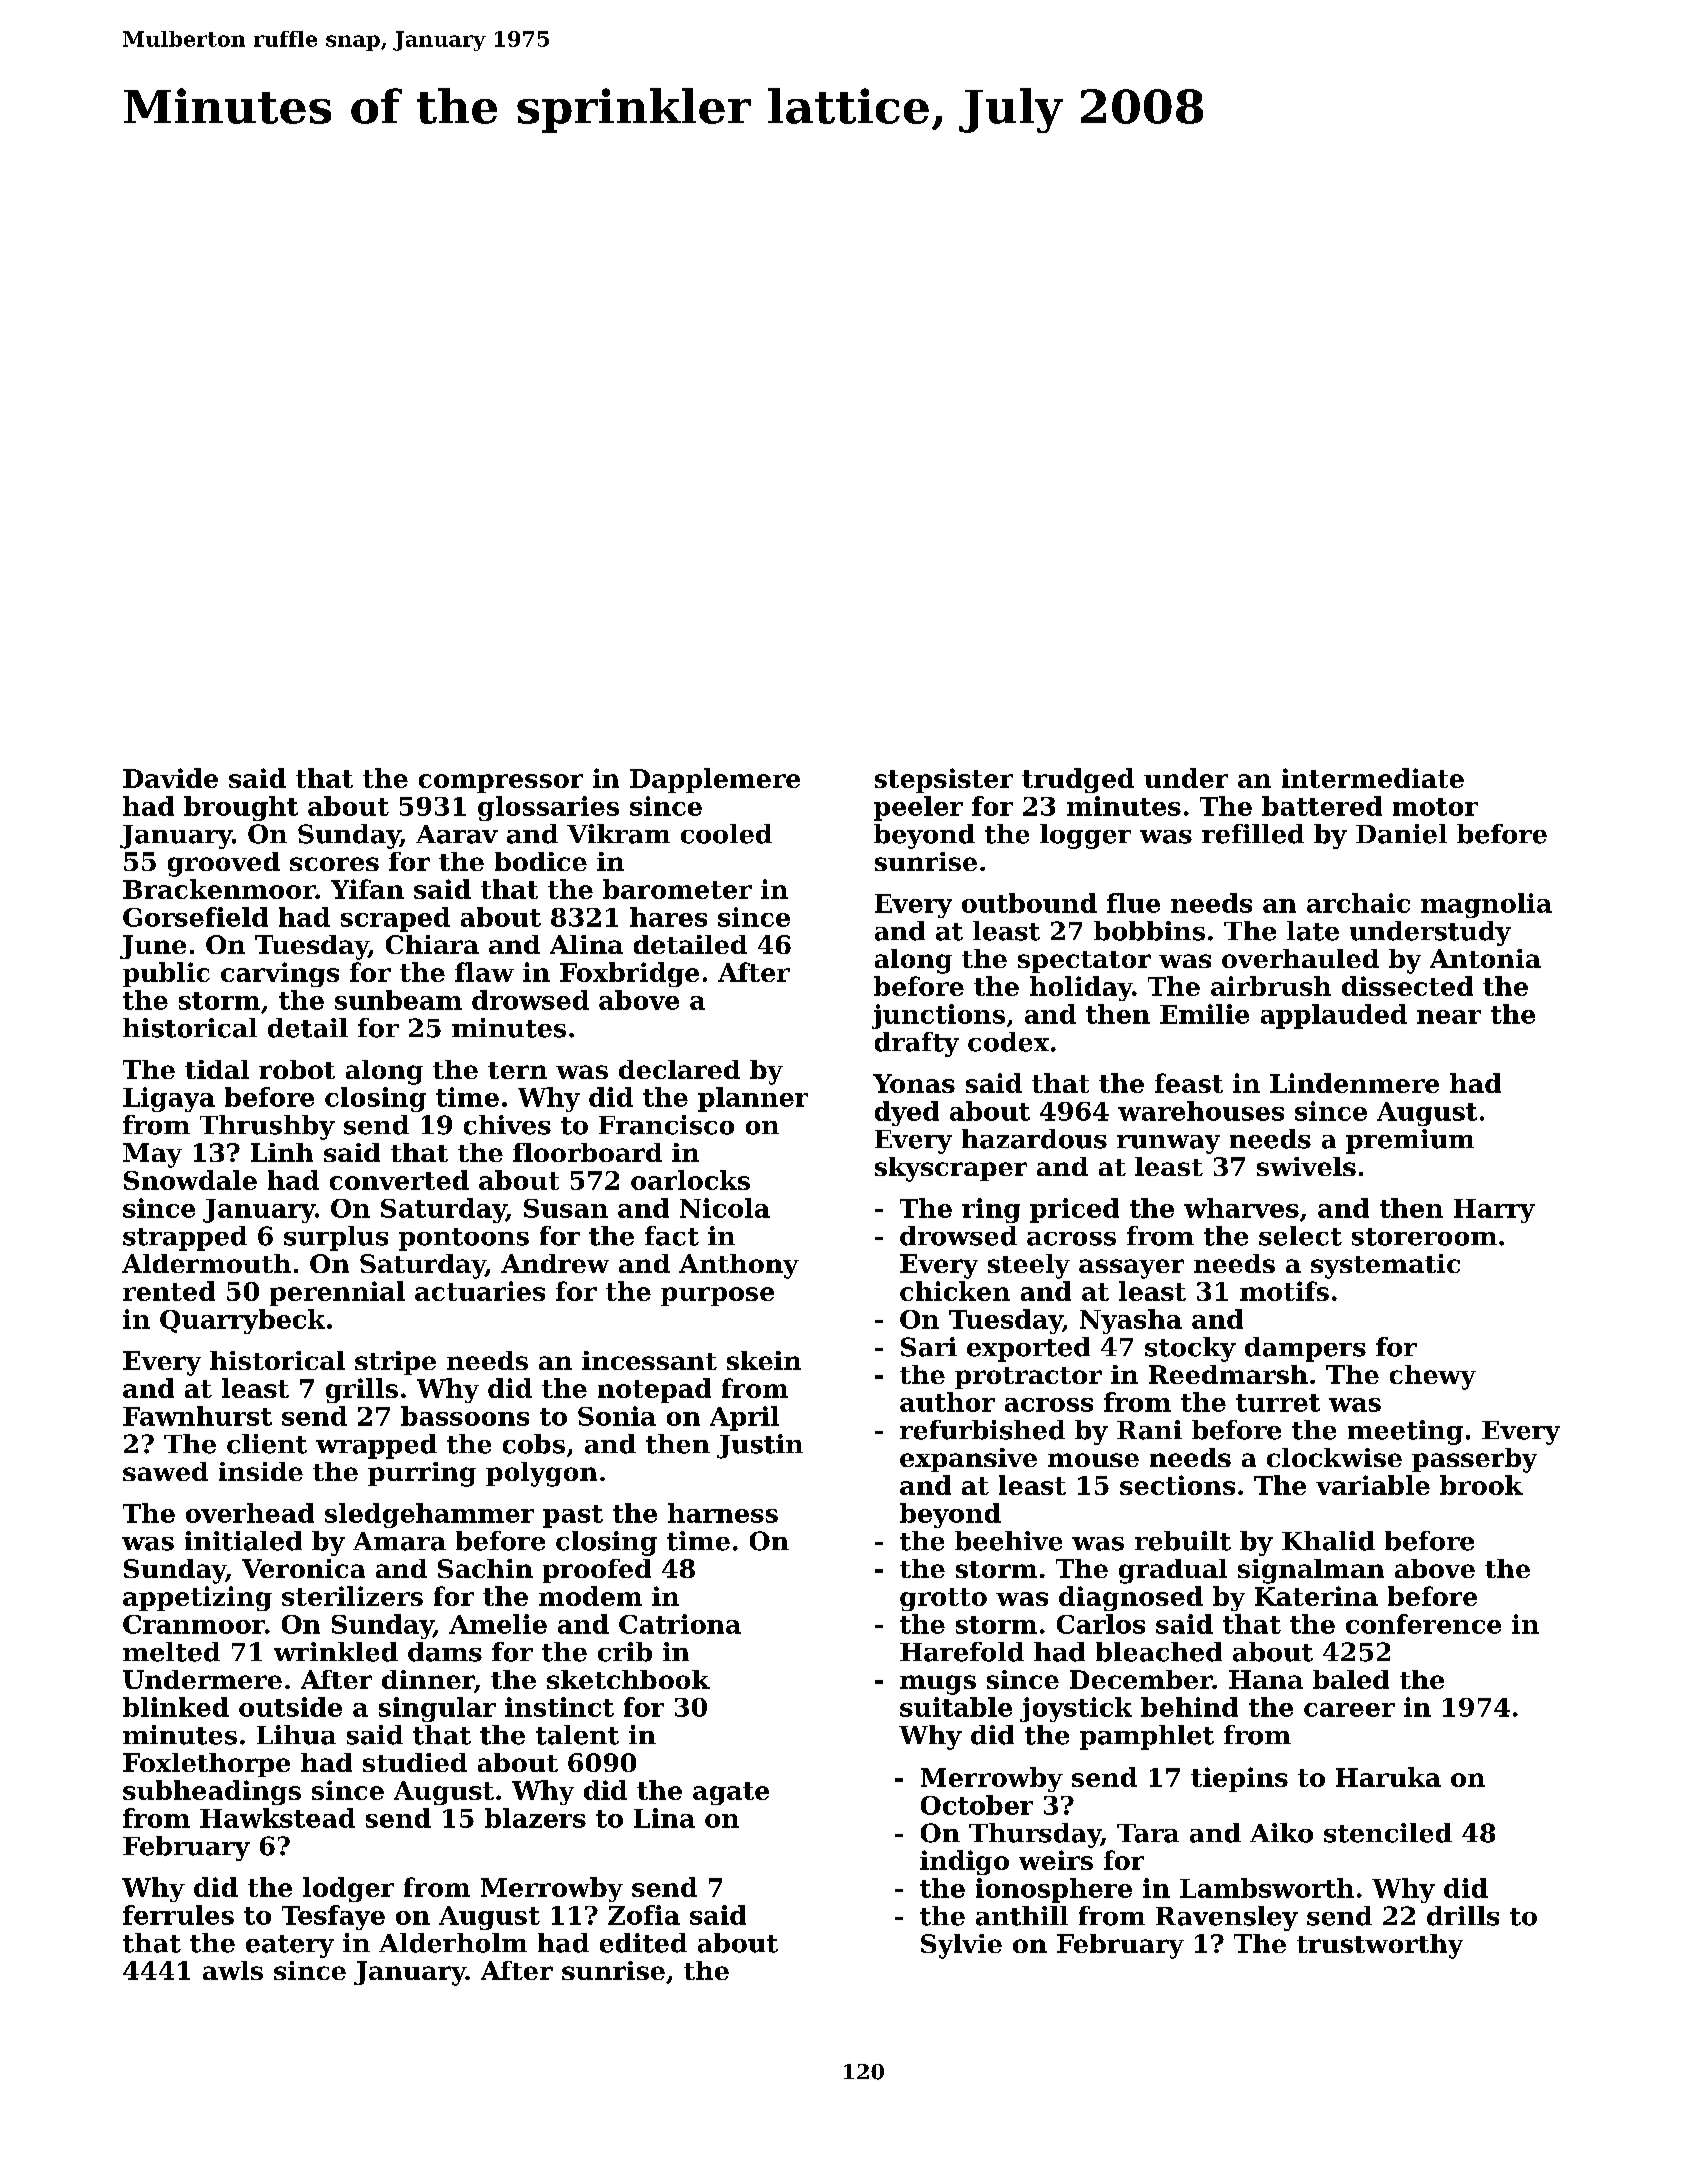 This image has height=2178, width=1683. What do you see at coordinates (1388, 1833) in the image?
I see `stenciled` at bounding box center [1388, 1833].
